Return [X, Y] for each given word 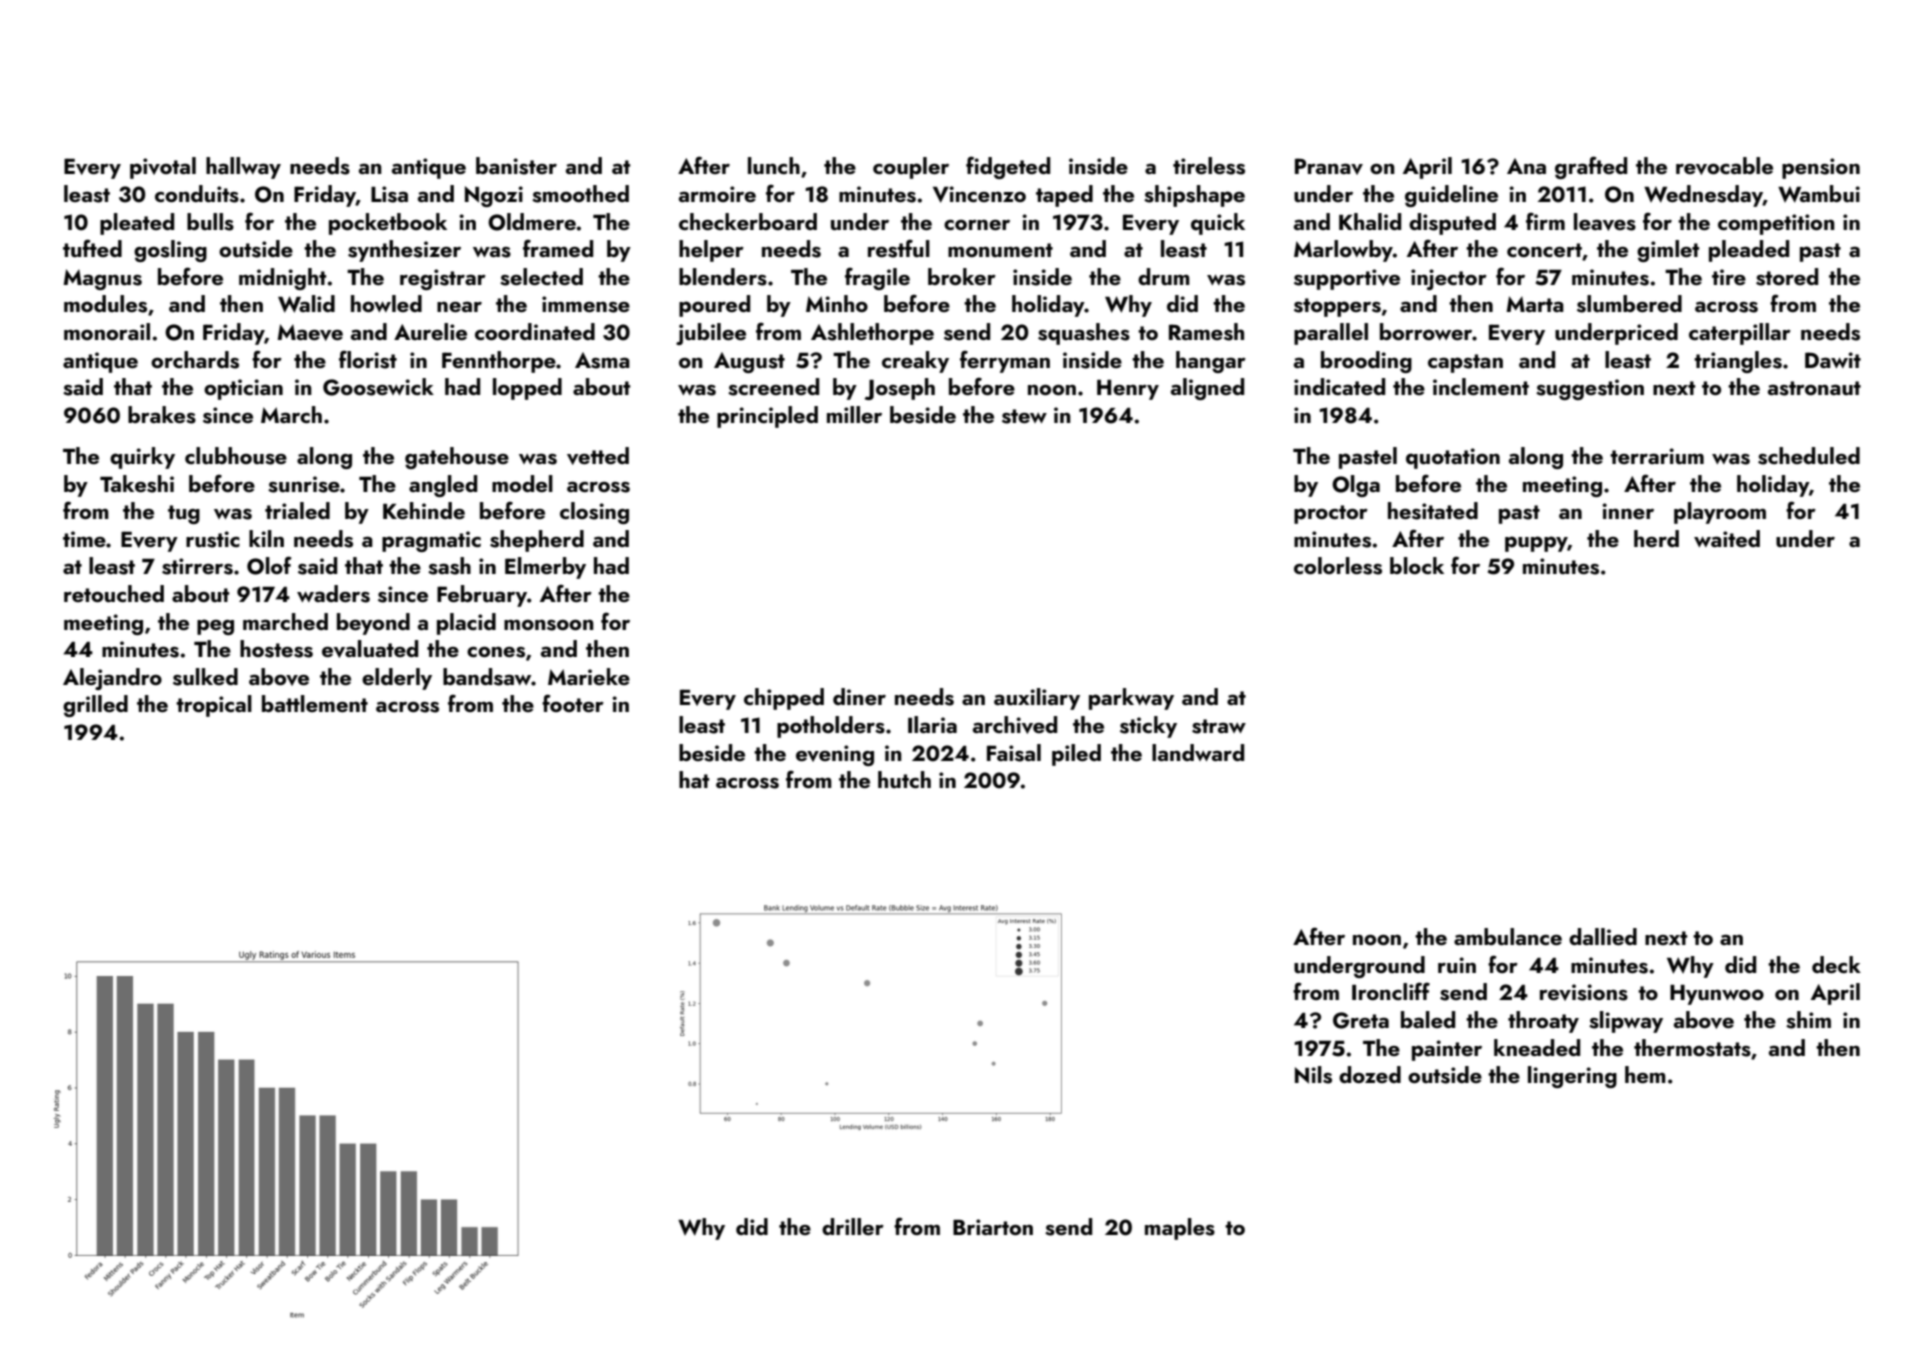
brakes [162, 415]
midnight [282, 279]
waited [1727, 538]
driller [853, 1226]
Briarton [993, 1227]
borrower [1426, 331]
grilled [95, 706]
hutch [904, 779]
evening [835, 755]
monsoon [549, 625]
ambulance [1508, 936]
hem [1645, 1074]
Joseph [899, 389]
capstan [1465, 363]
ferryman [1005, 361]
